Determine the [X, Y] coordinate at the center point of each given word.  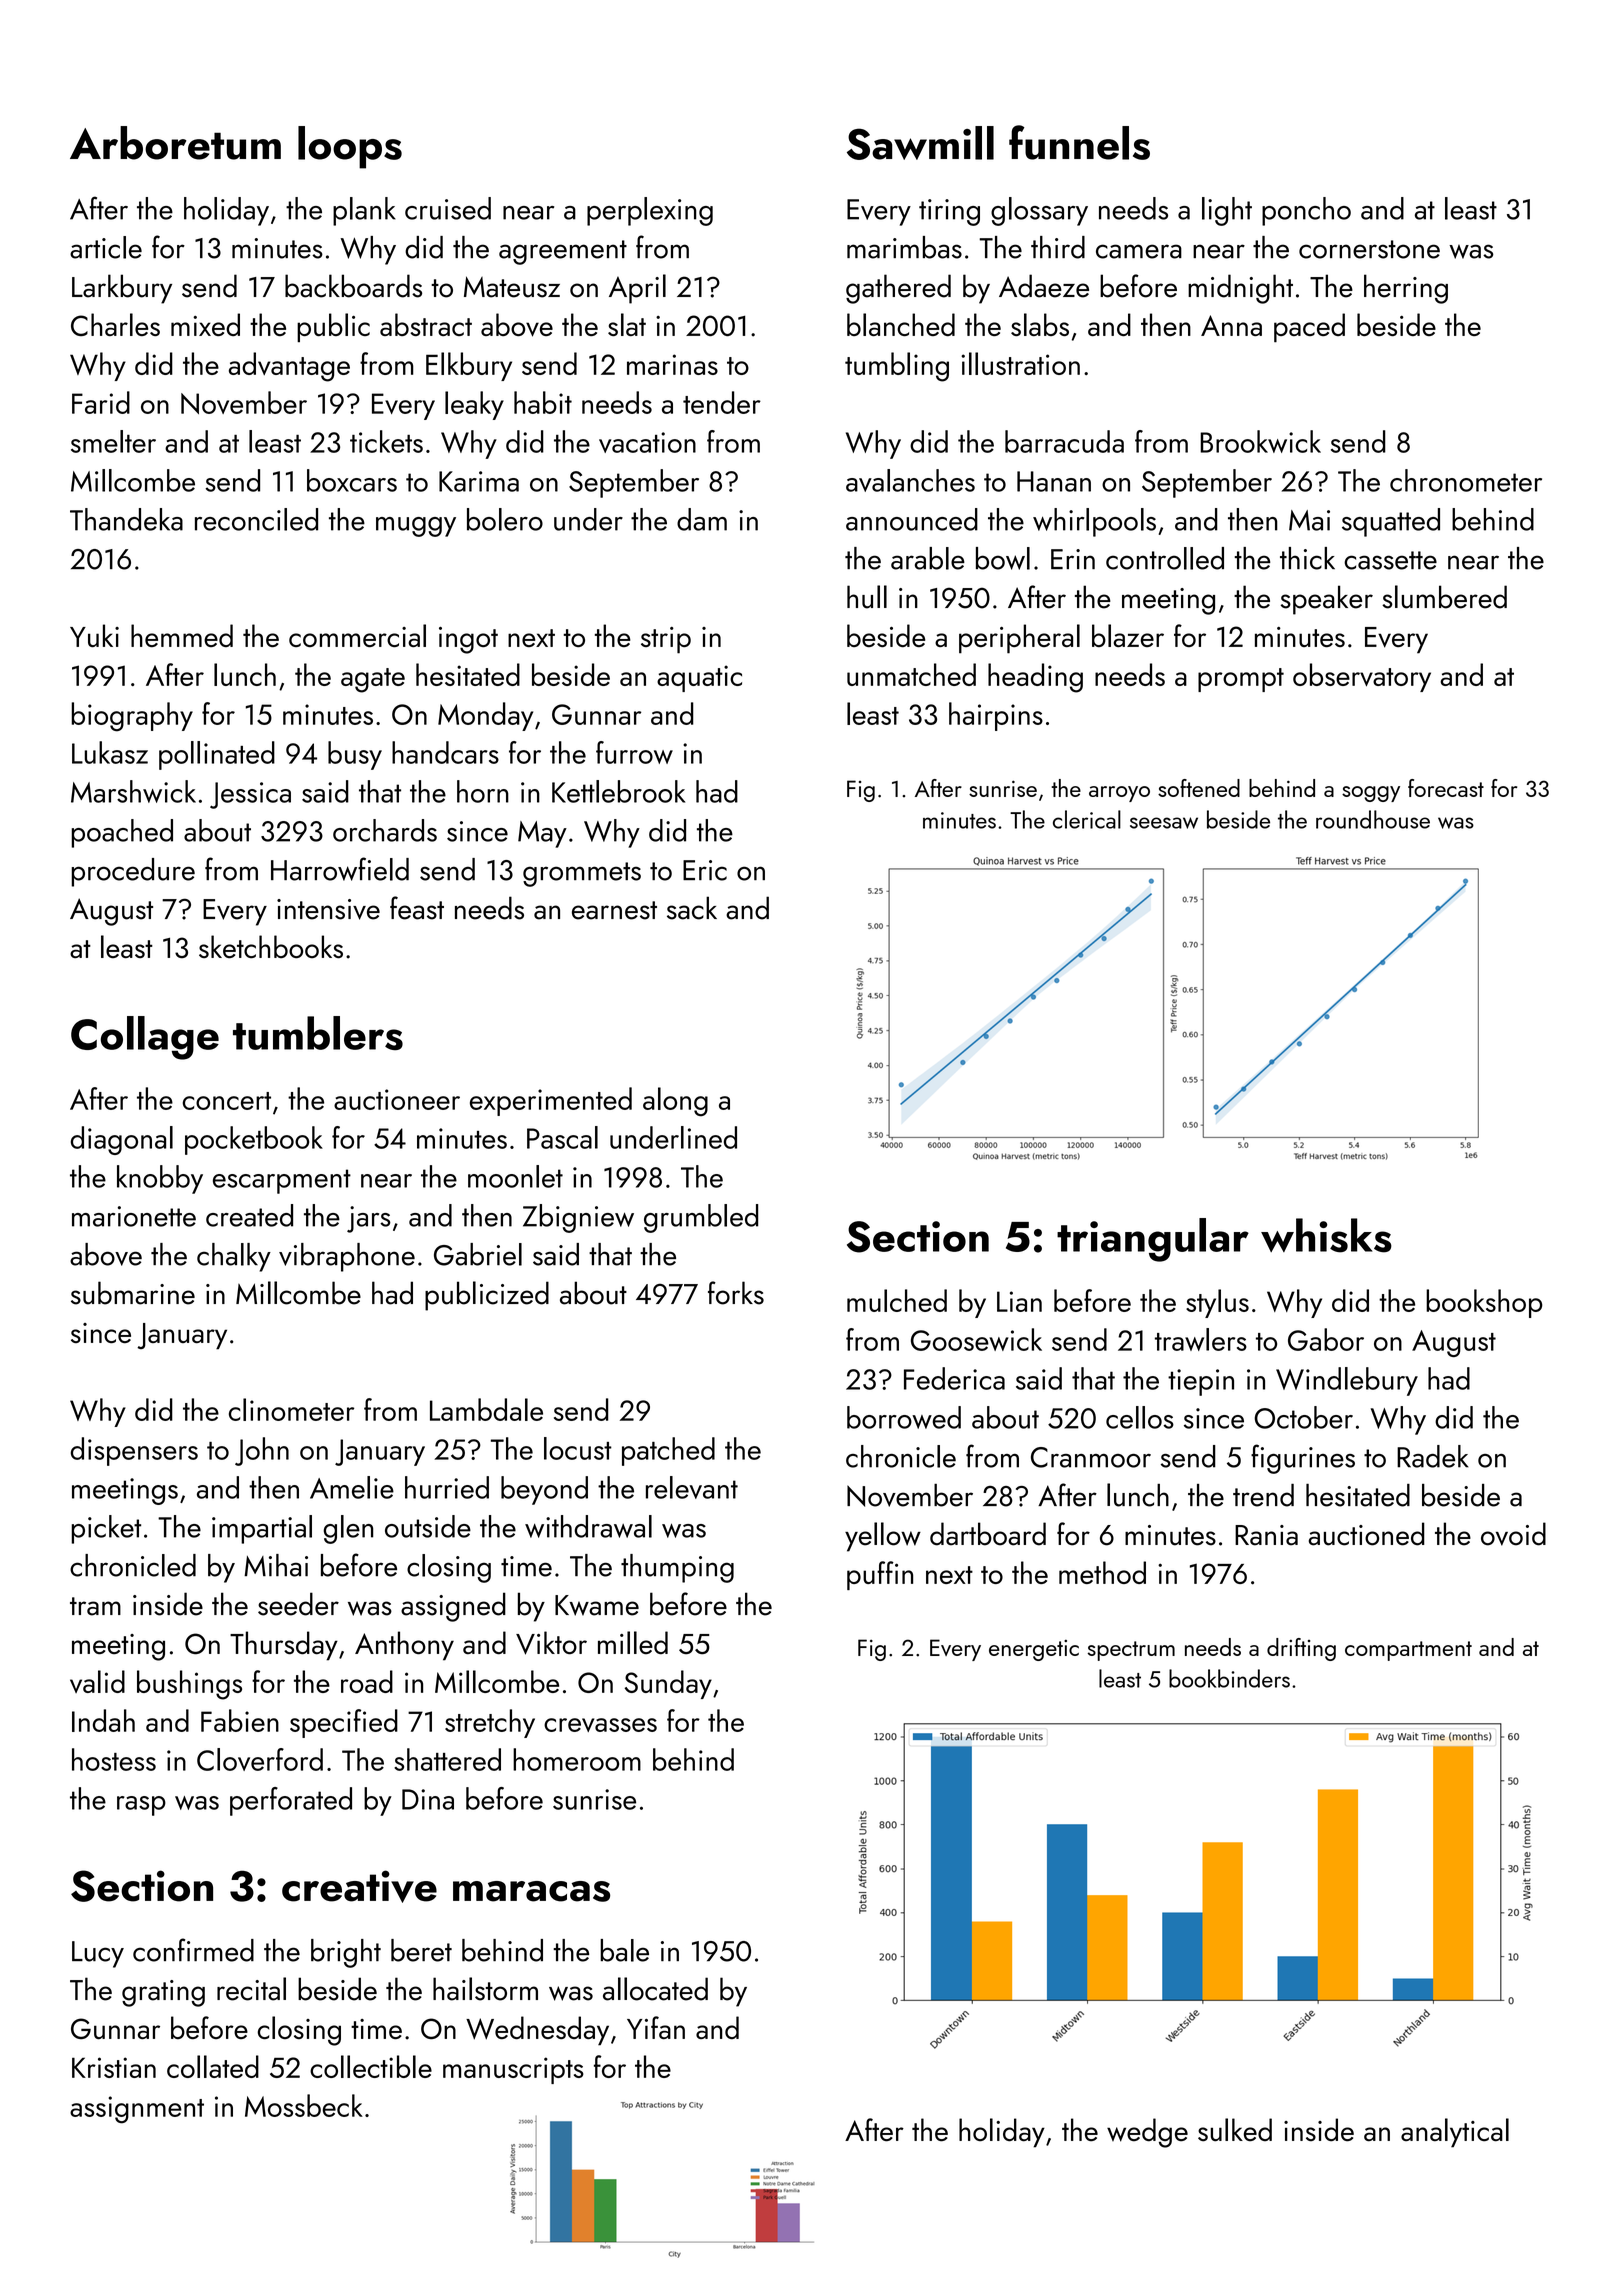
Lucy [98, 1954]
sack [692, 908]
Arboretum [175, 143]
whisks [1326, 1235]
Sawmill [920, 143]
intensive [328, 909]
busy [355, 755]
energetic [1034, 1650]
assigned [453, 1607]
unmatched [911, 674]
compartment [1408, 1651]
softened [1199, 788]
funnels [1079, 142]
